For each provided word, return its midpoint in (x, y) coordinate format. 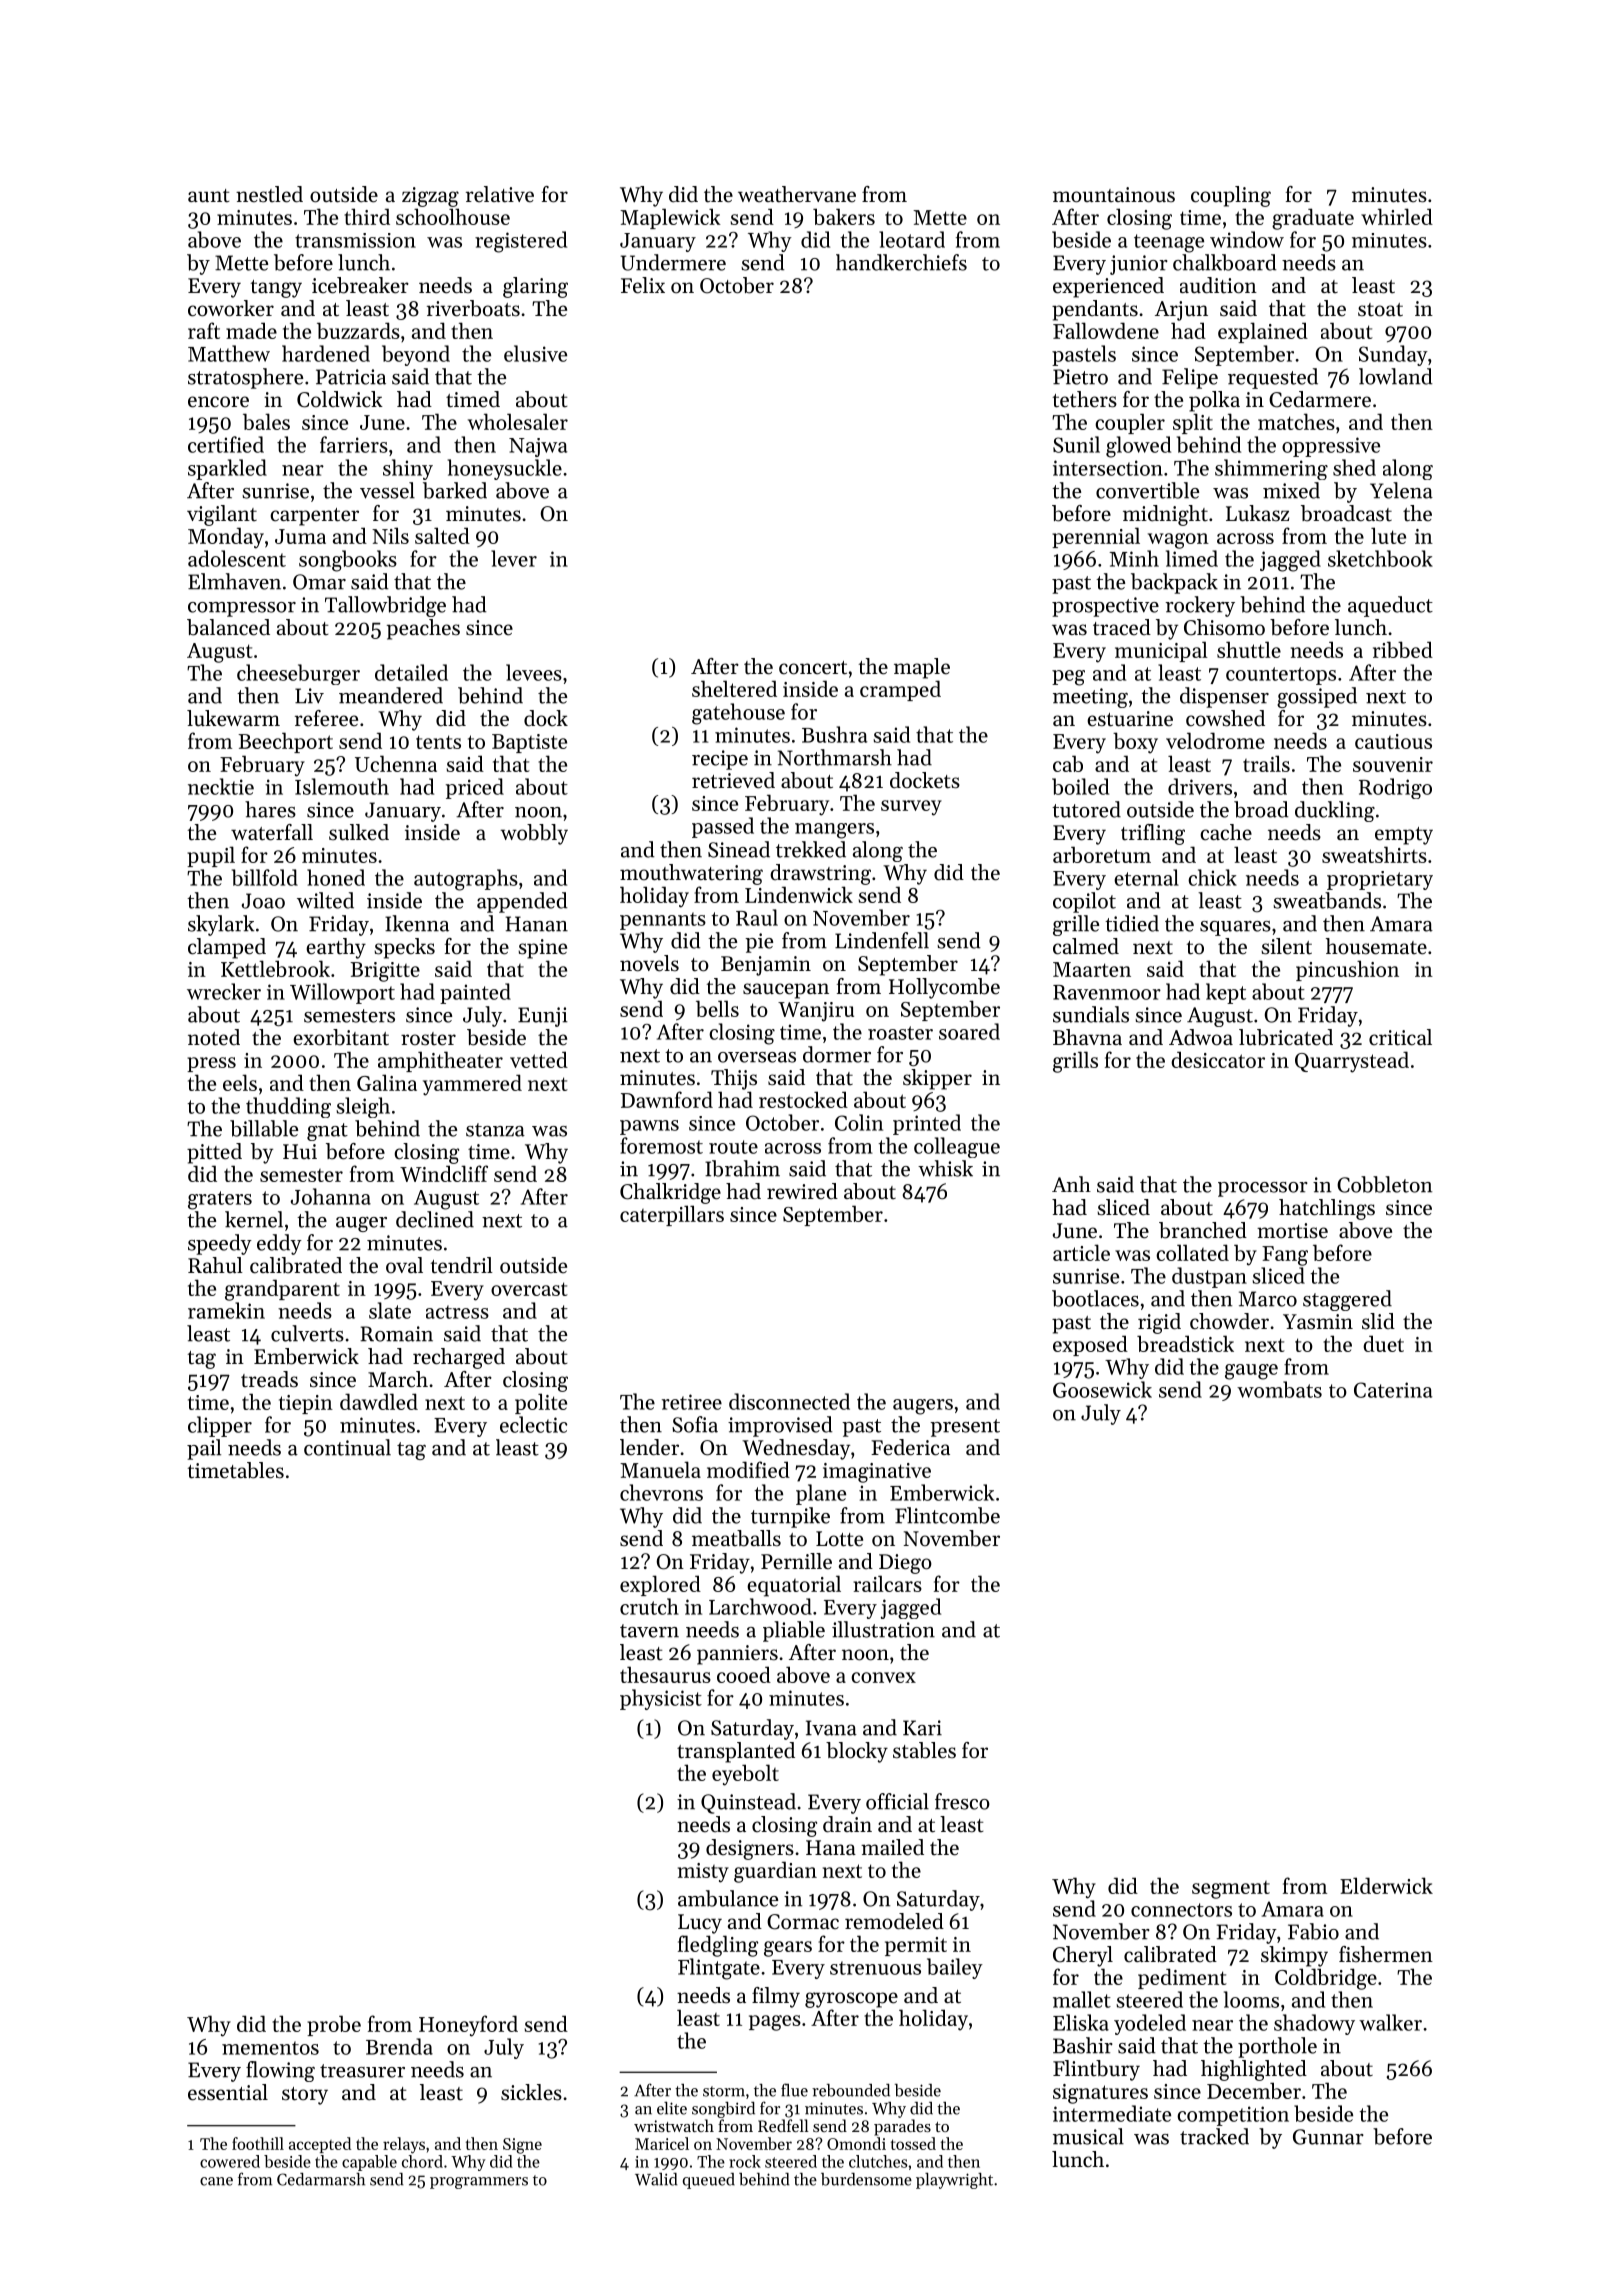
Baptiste (529, 743)
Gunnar (1328, 2137)
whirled (1397, 216)
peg (1068, 678)
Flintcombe (947, 1515)
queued (709, 2181)
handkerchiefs (901, 262)
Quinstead (748, 1803)
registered (521, 242)
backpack (1174, 583)
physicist (661, 1699)
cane (216, 2181)
